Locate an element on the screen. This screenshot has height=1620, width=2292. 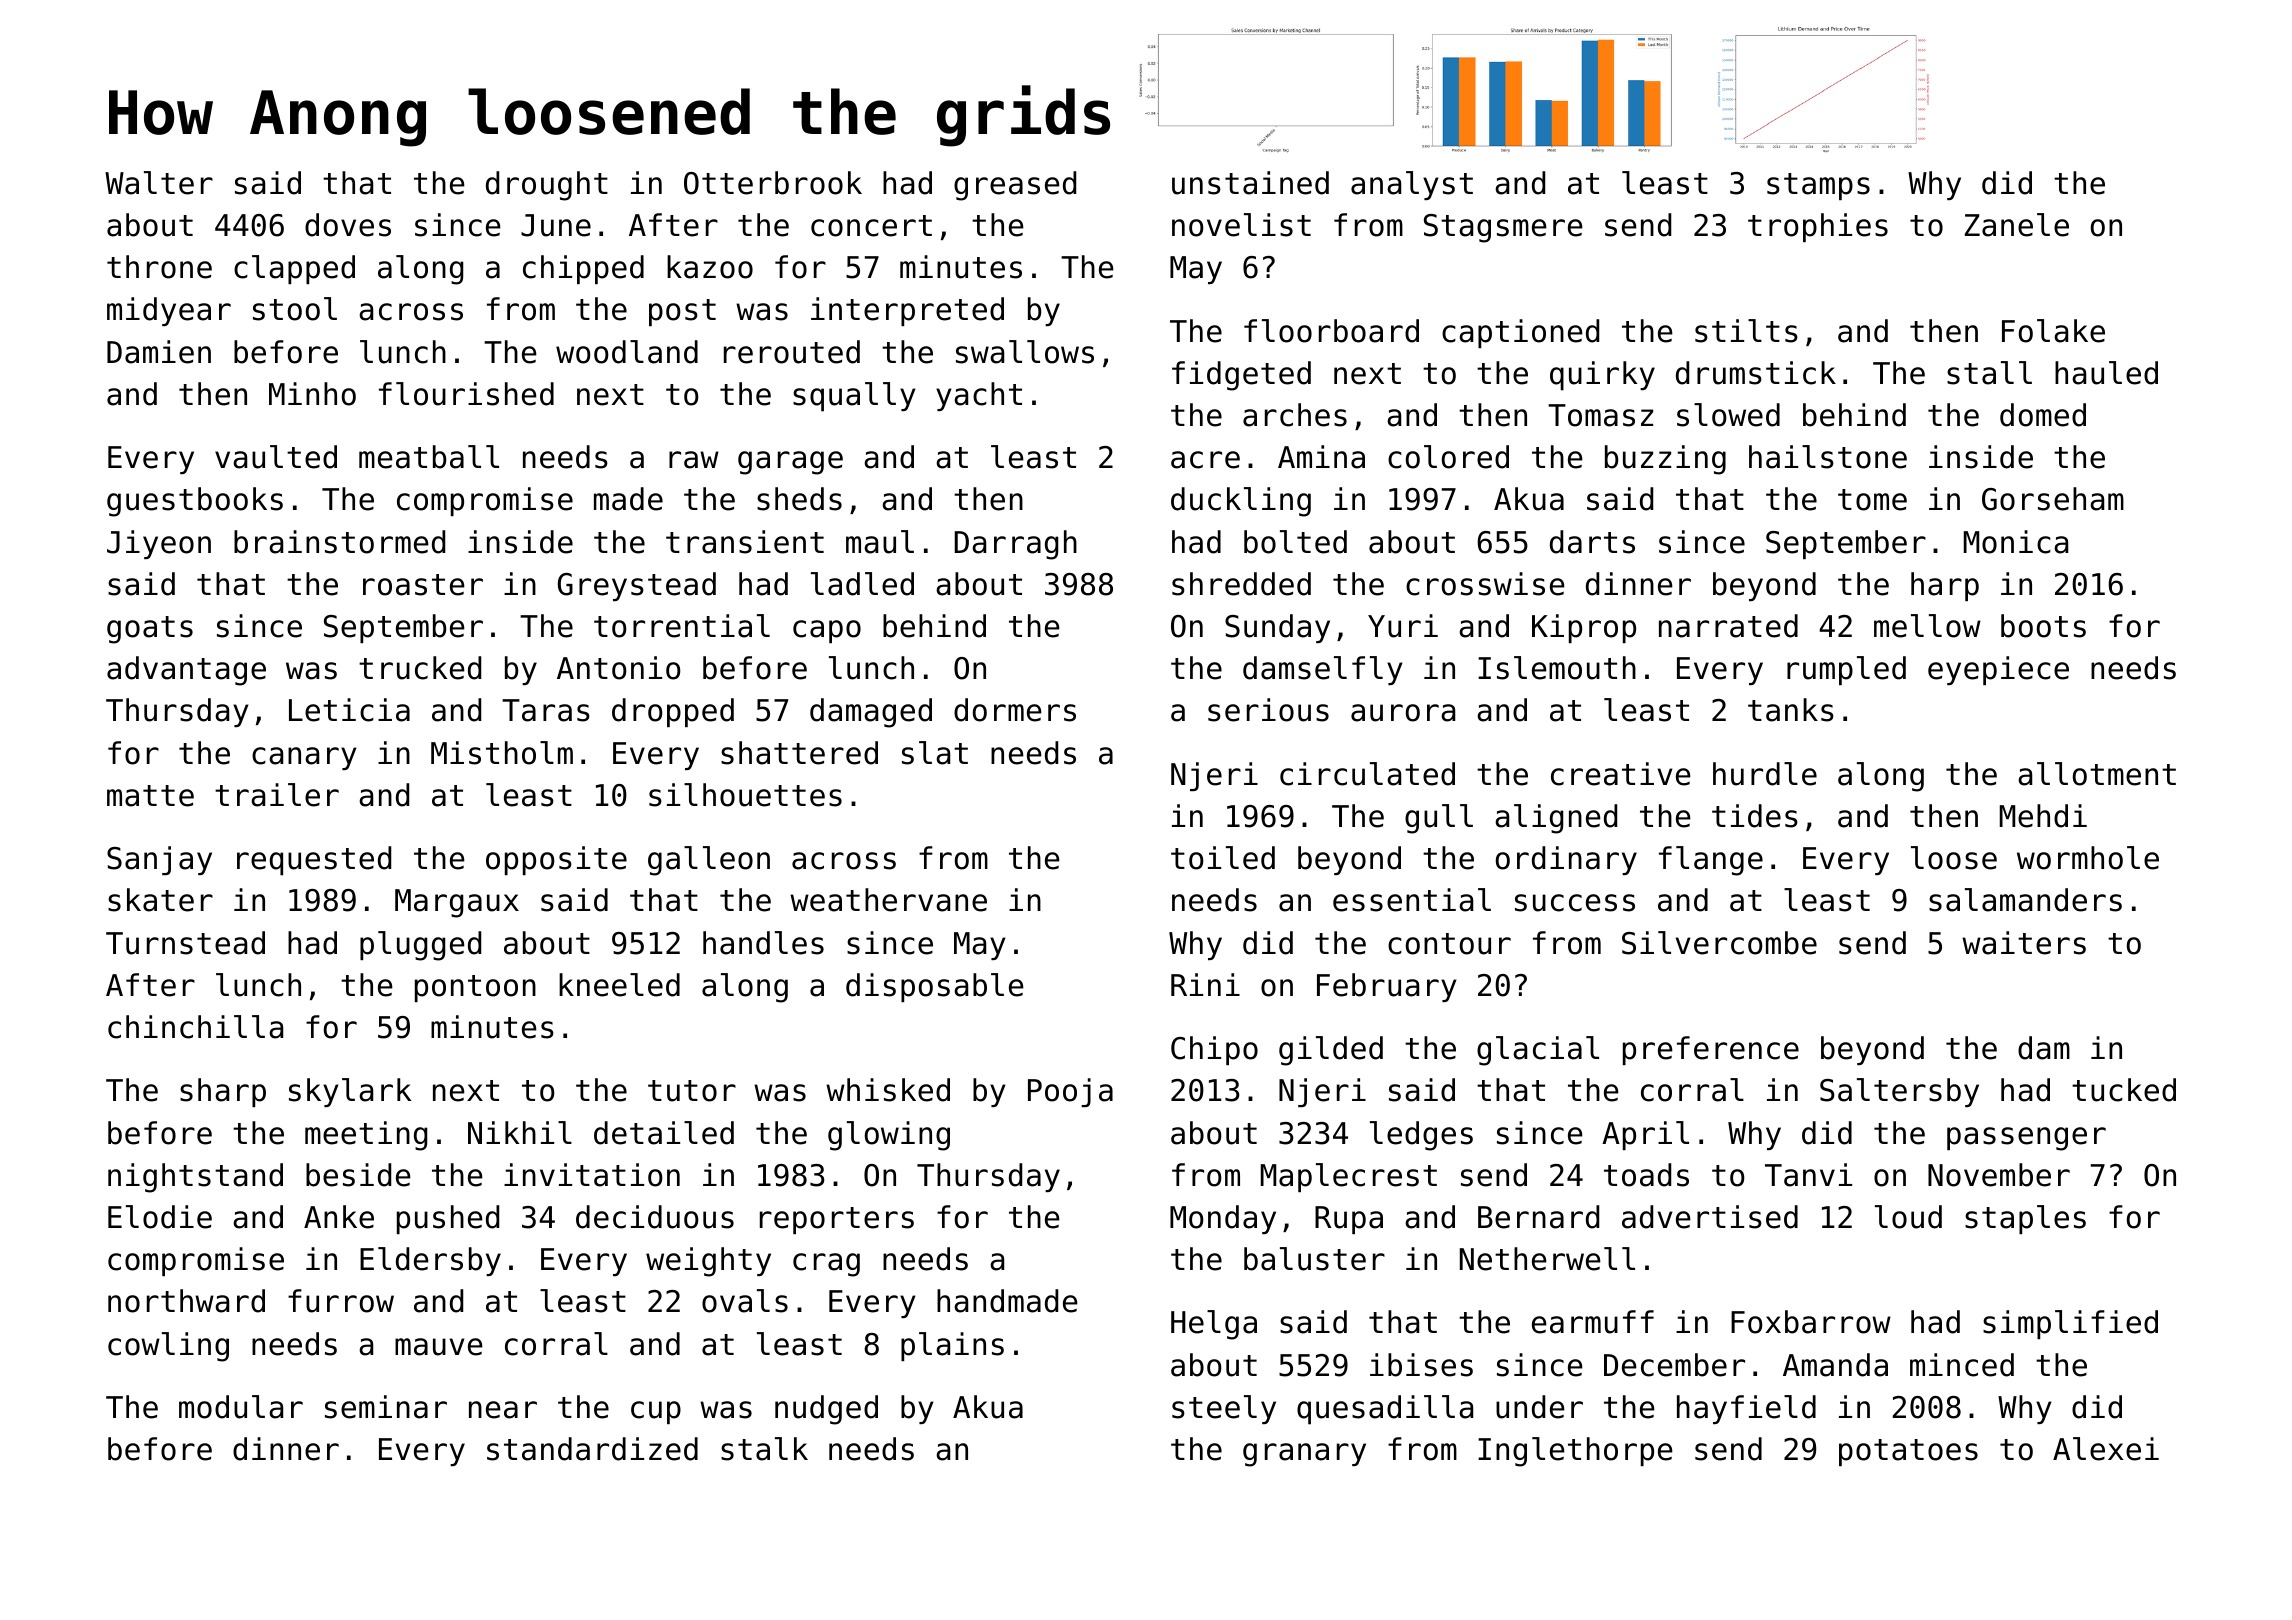
Amina is located at coordinates (1321, 457).
